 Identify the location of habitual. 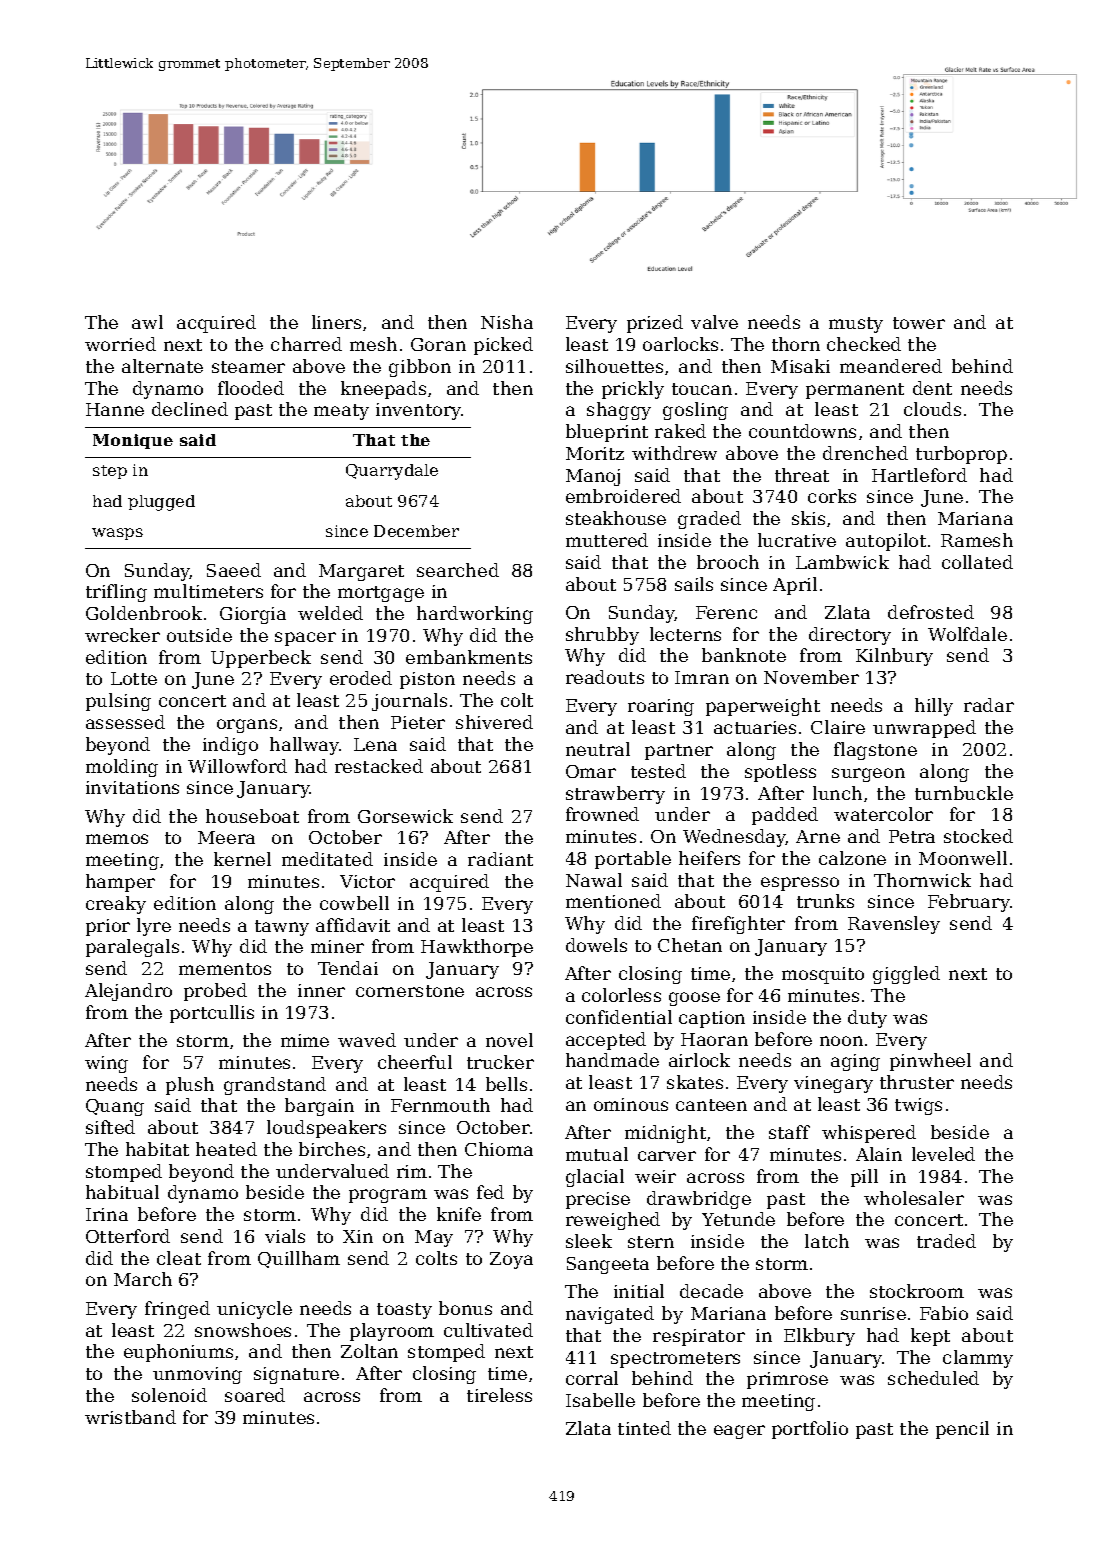
(122, 1192).
